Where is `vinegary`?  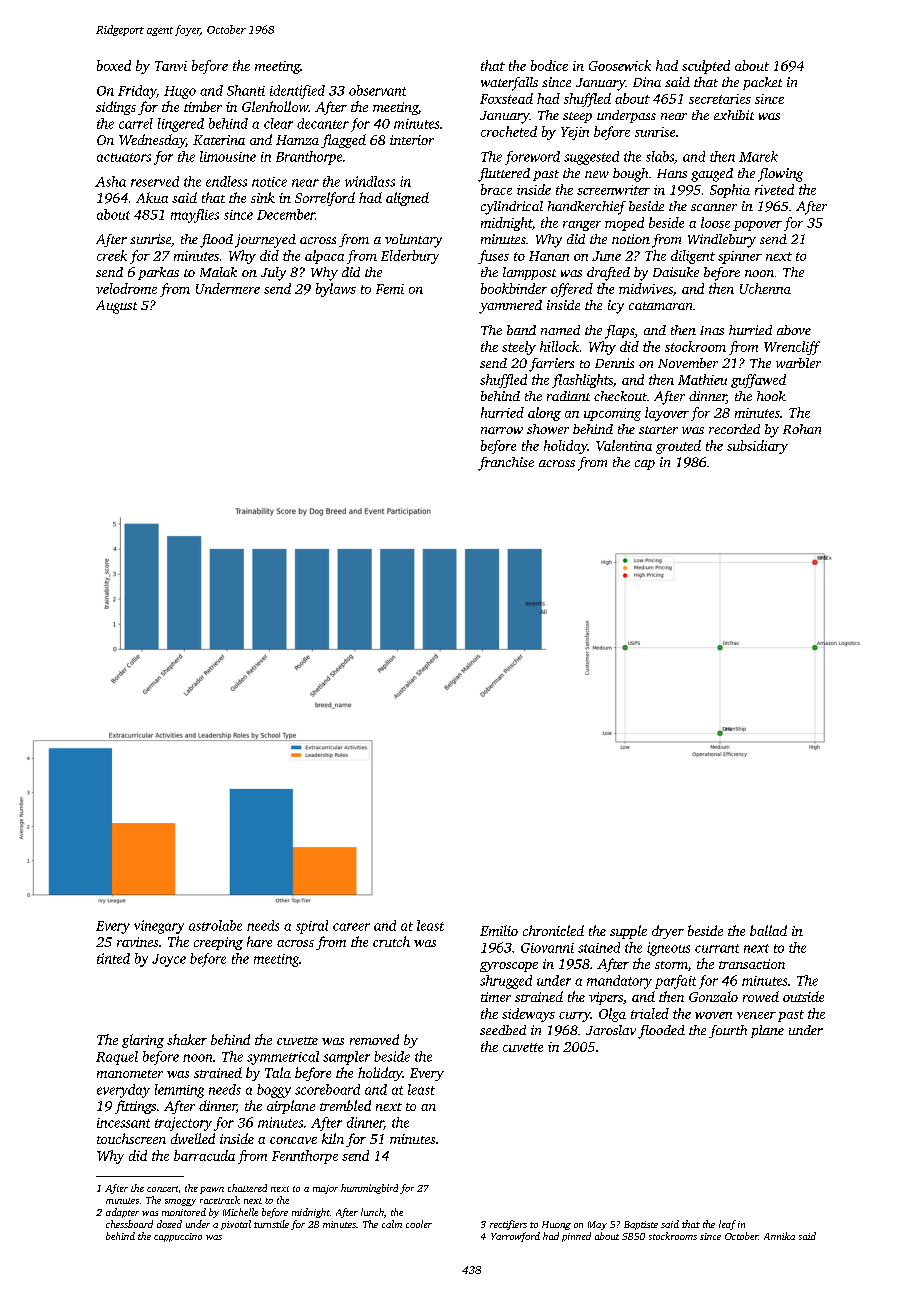 vinegary is located at coordinates (159, 927).
